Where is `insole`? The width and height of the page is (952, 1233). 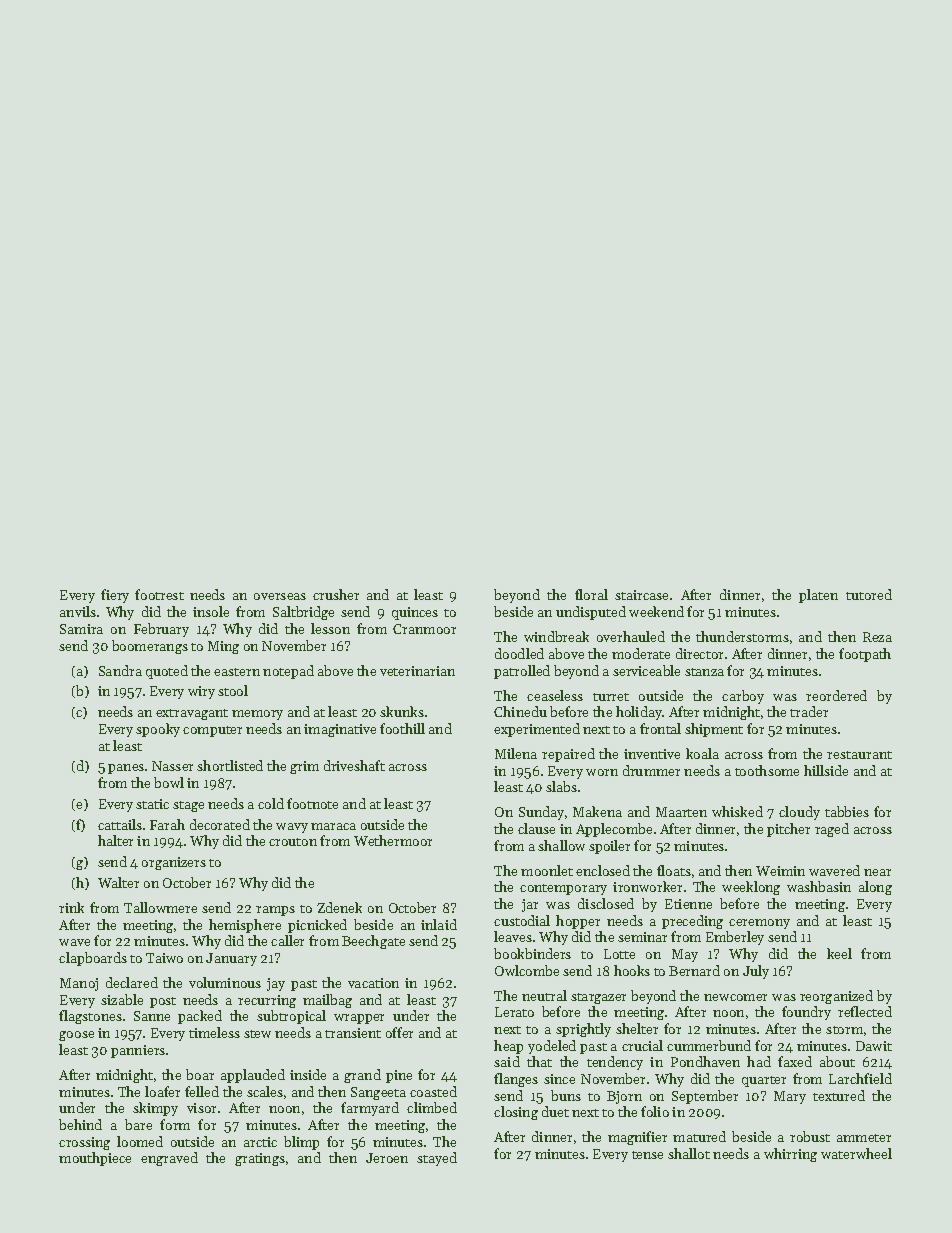 insole is located at coordinates (211, 611).
